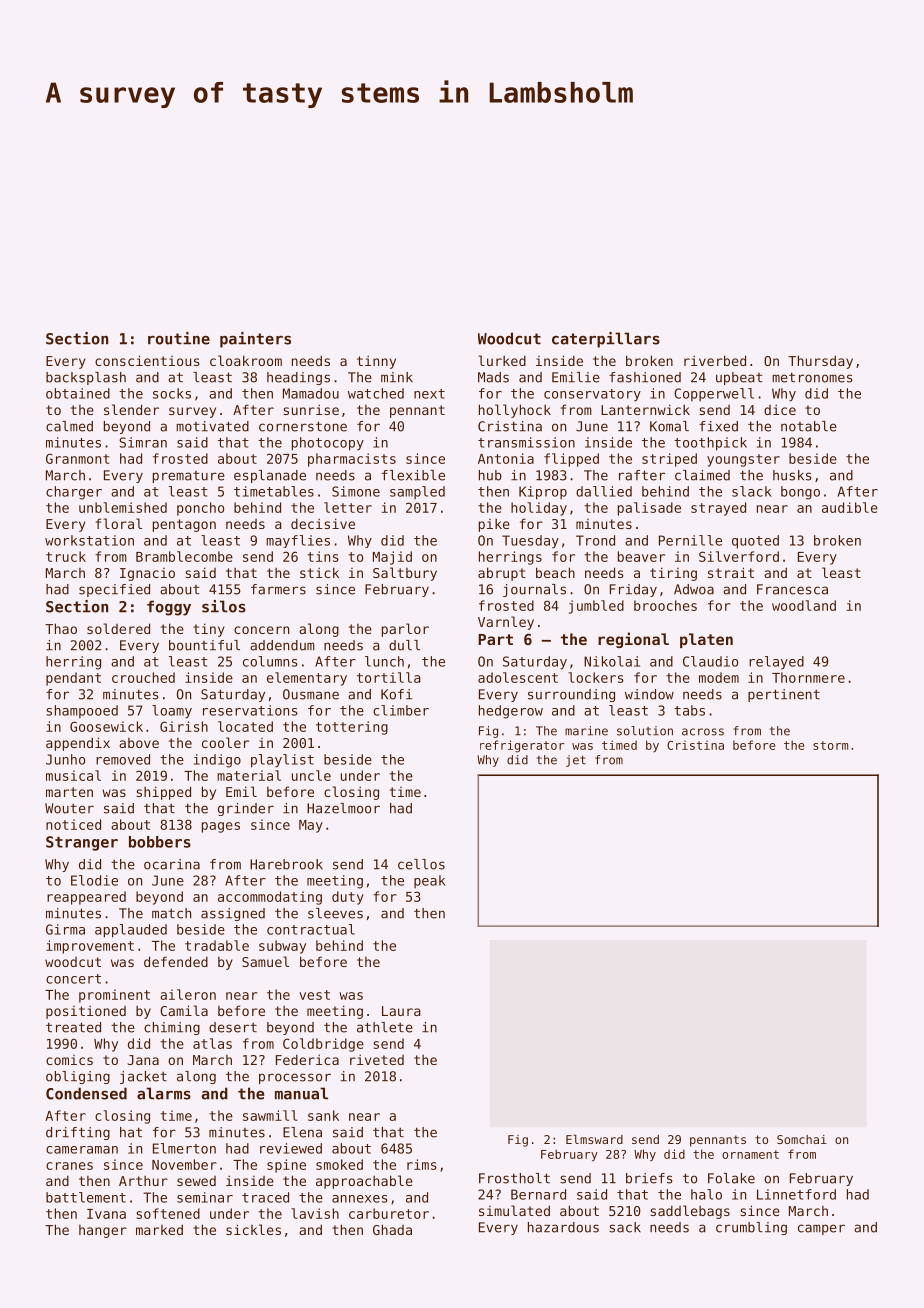 The height and width of the page is (1308, 924). What do you see at coordinates (430, 881) in the page?
I see `peak` at bounding box center [430, 881].
